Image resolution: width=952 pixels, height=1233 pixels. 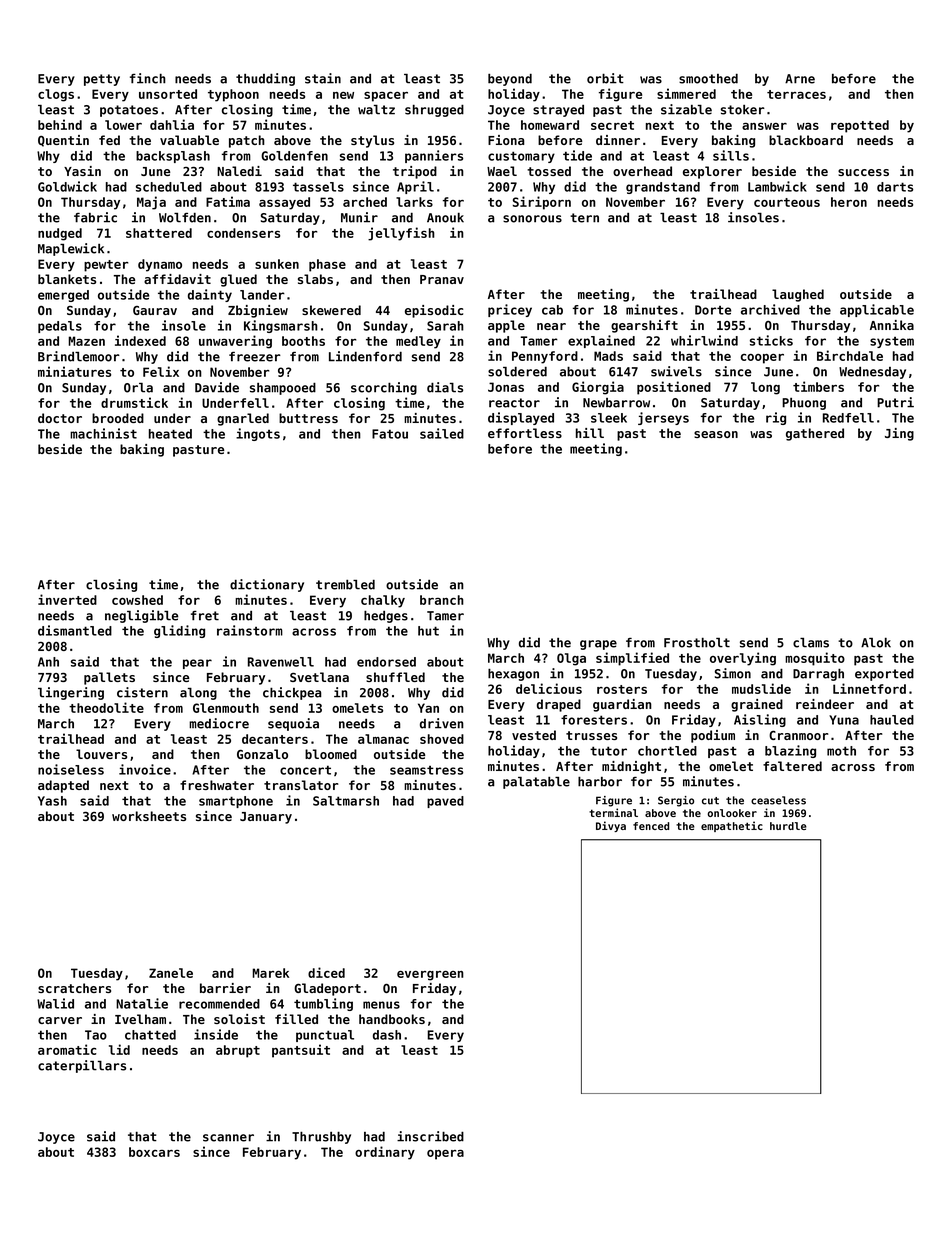 What do you see at coordinates (536, 783) in the screenshot?
I see `palatable` at bounding box center [536, 783].
